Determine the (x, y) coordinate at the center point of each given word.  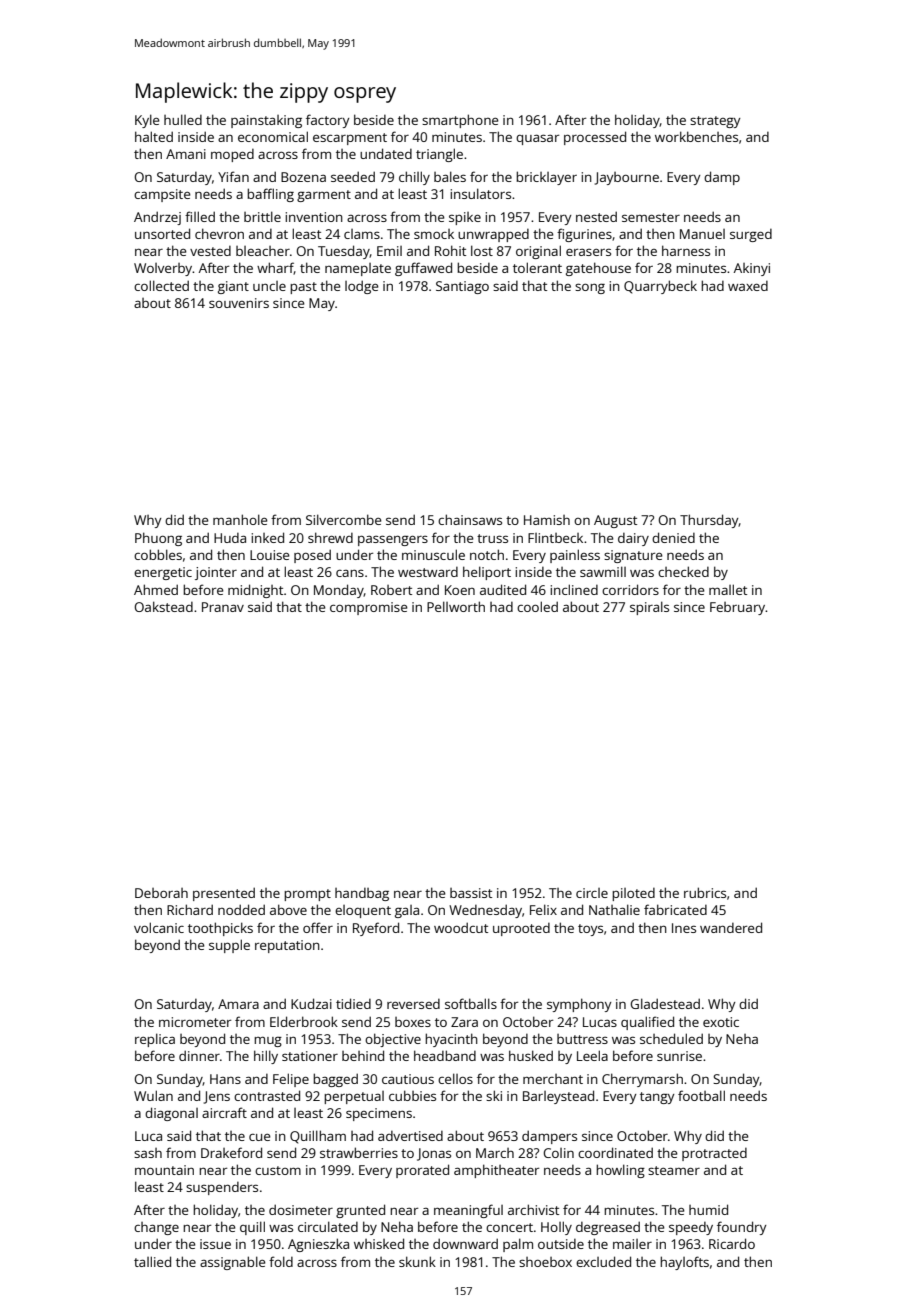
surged (751, 235)
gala (407, 911)
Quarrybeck (660, 287)
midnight (255, 591)
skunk (417, 1261)
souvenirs (239, 303)
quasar (537, 139)
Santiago (462, 287)
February (738, 608)
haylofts (684, 1263)
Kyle (147, 121)
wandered (731, 927)
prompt (307, 895)
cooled (537, 606)
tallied (152, 1261)
